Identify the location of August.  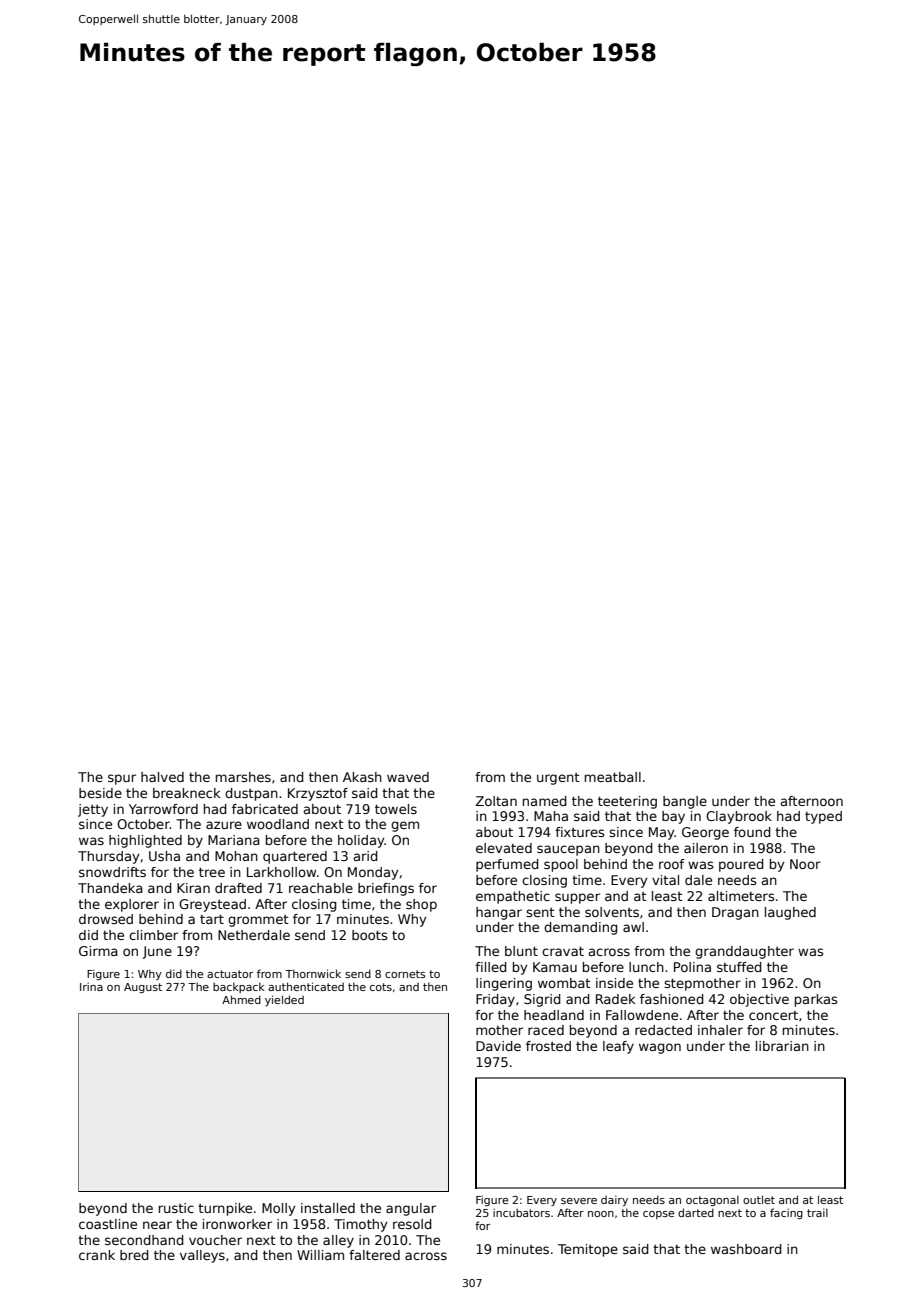
(143, 988).
